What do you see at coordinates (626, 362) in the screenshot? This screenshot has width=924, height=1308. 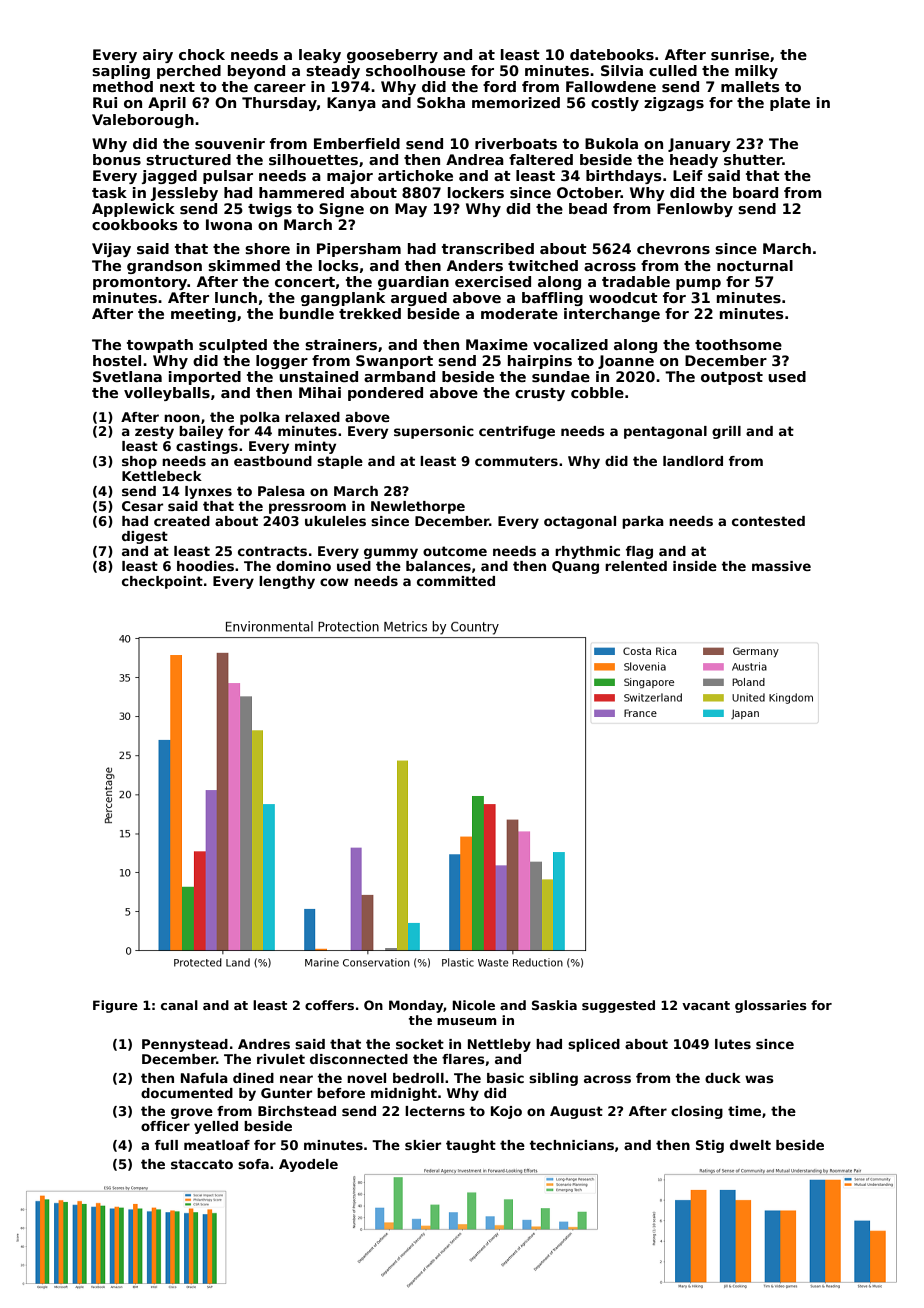 I see `Joanne` at bounding box center [626, 362].
